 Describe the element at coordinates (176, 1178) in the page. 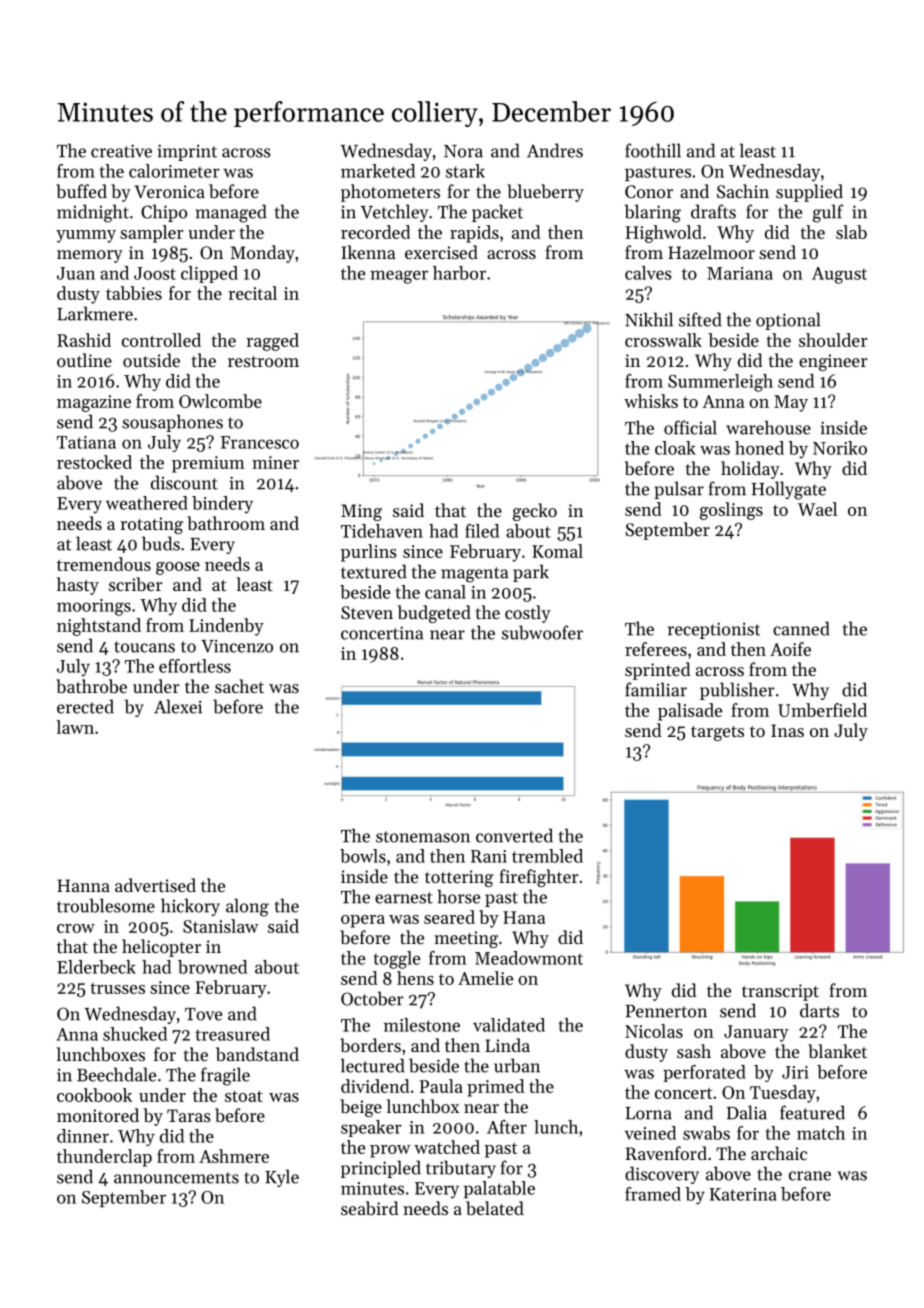

I see `announcements` at that location.
